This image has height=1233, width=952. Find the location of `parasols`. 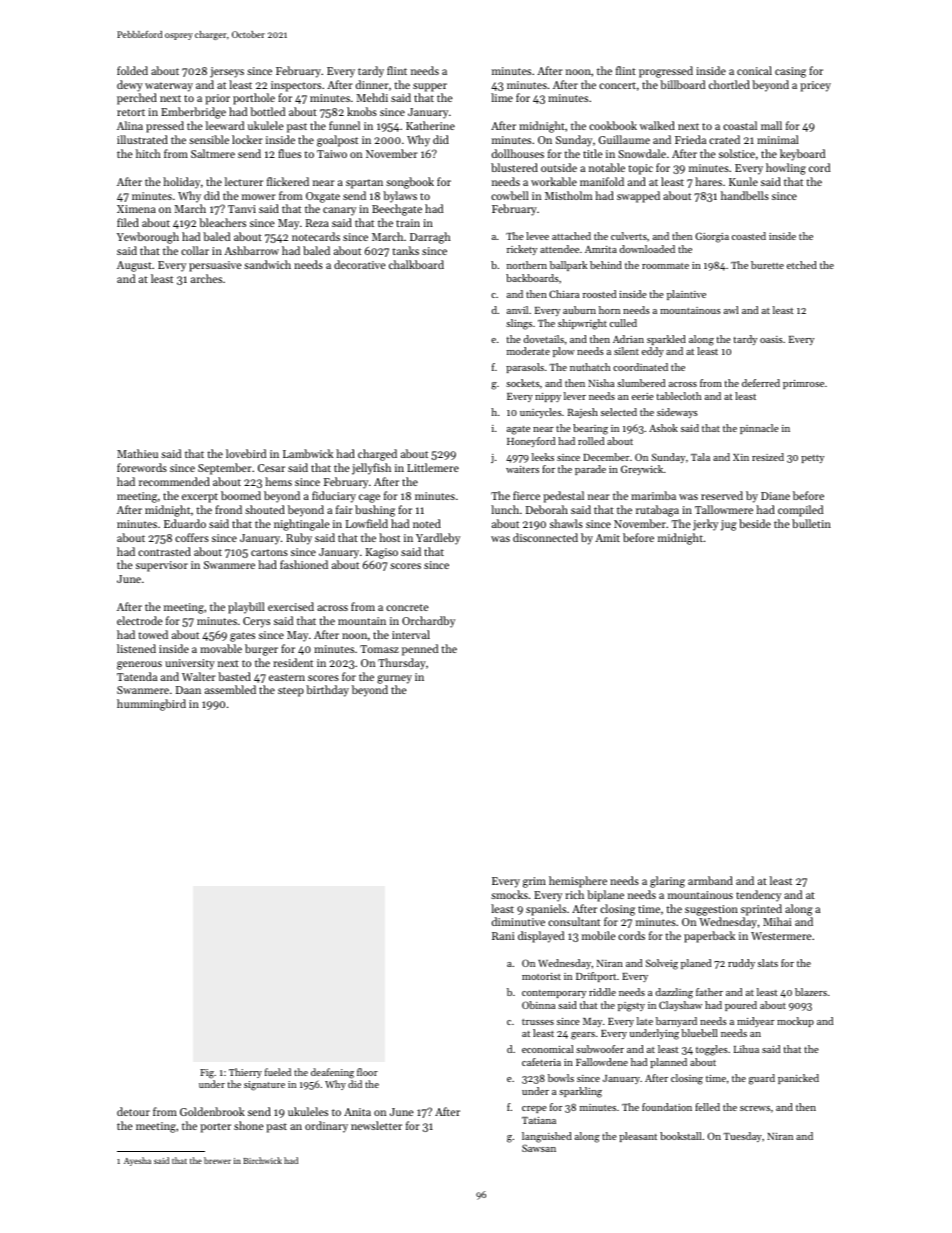

parasols is located at coordinates (525, 368).
